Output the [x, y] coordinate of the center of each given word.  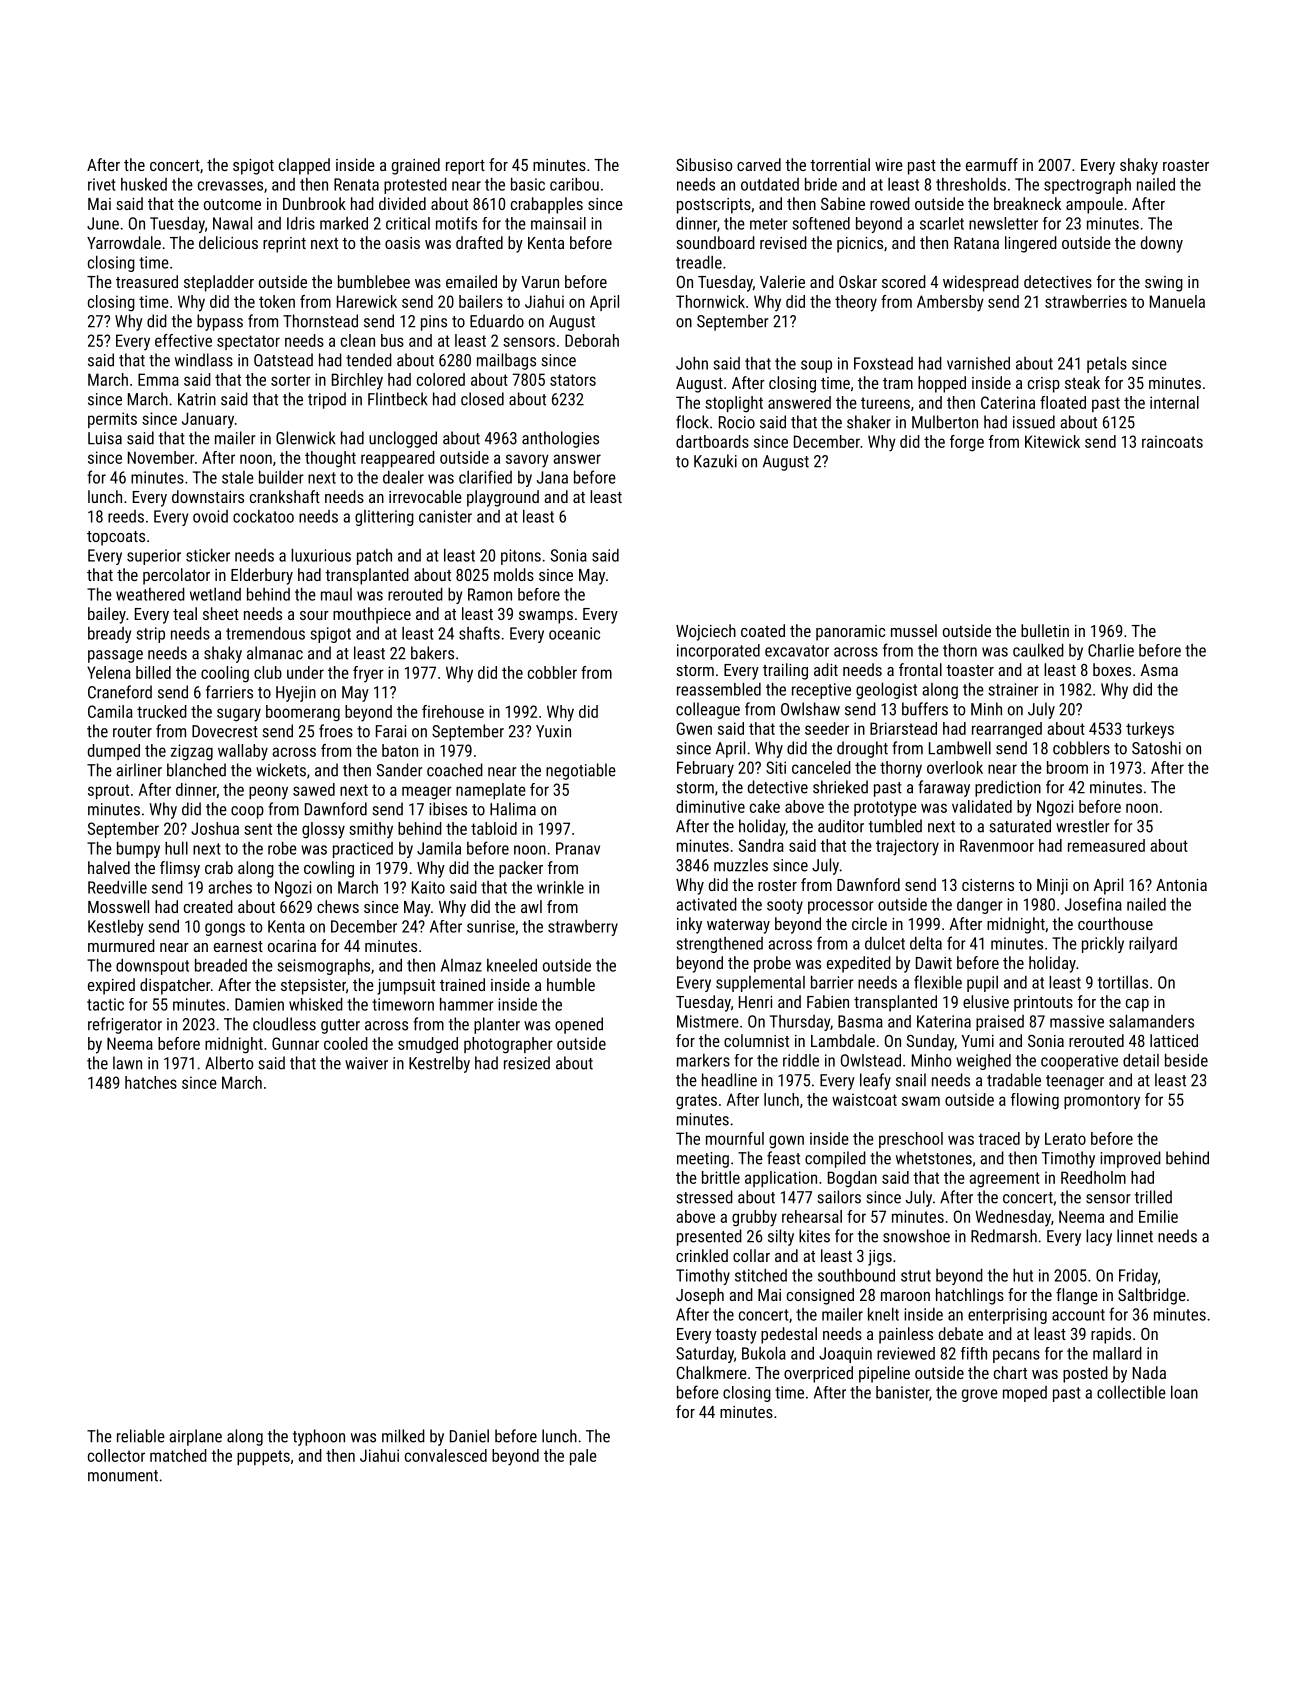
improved [1130, 1159]
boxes [1112, 669]
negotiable [581, 771]
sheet [221, 613]
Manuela [1177, 301]
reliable [141, 1436]
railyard [1153, 945]
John [692, 363]
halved [109, 867]
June [103, 223]
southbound [856, 1275]
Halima [513, 809]
